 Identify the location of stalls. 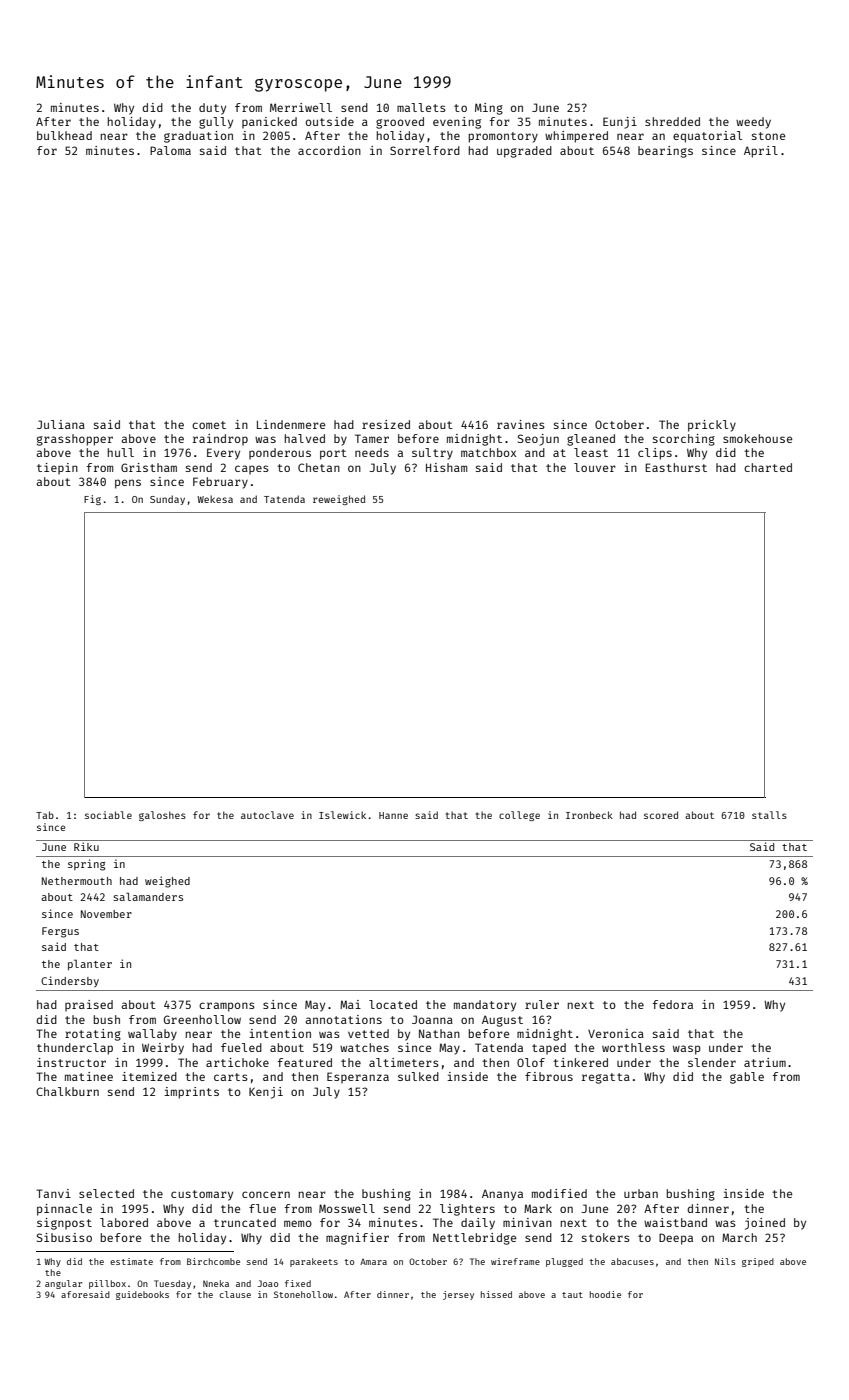
(769, 815).
